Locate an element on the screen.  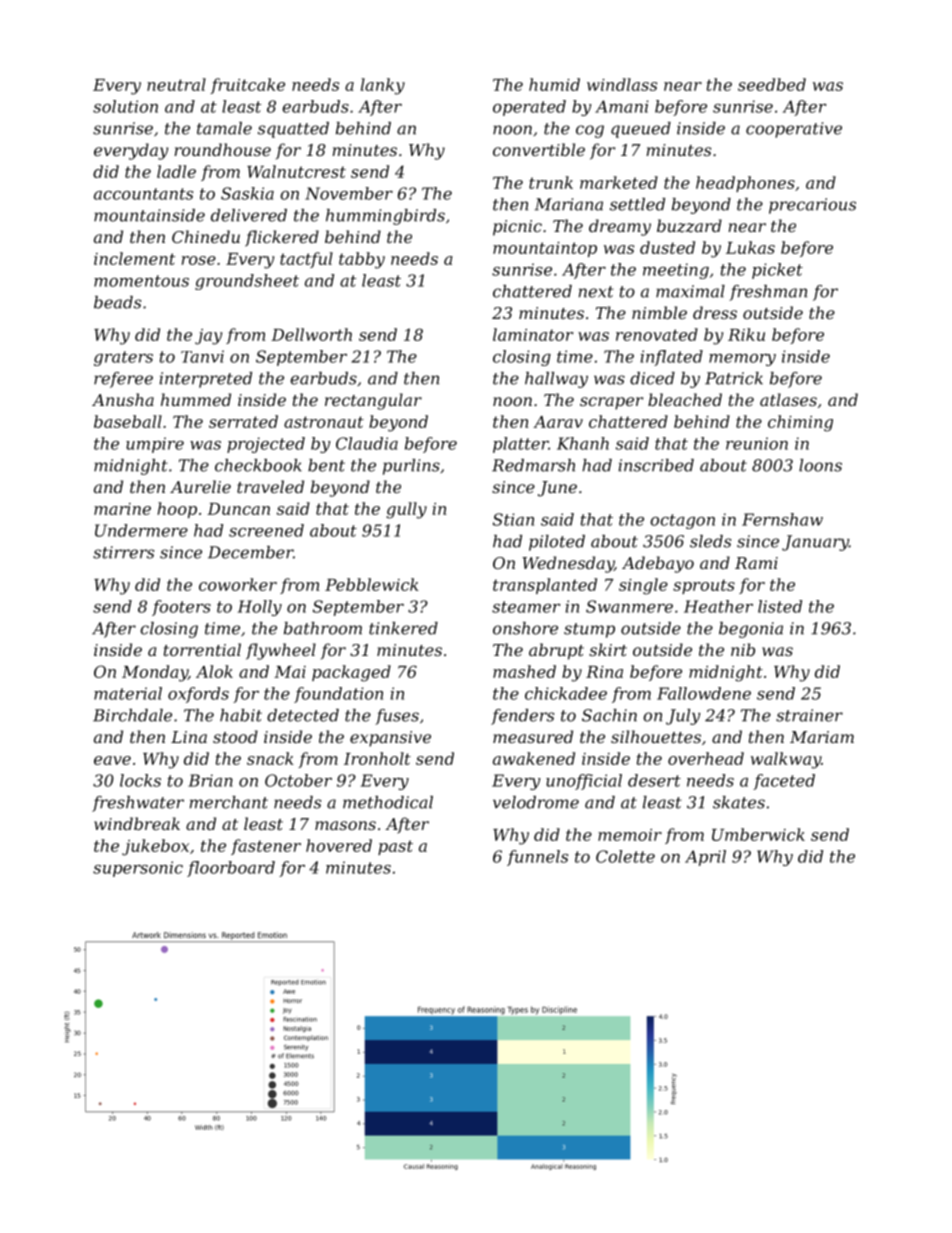
delivered is located at coordinates (249, 215).
